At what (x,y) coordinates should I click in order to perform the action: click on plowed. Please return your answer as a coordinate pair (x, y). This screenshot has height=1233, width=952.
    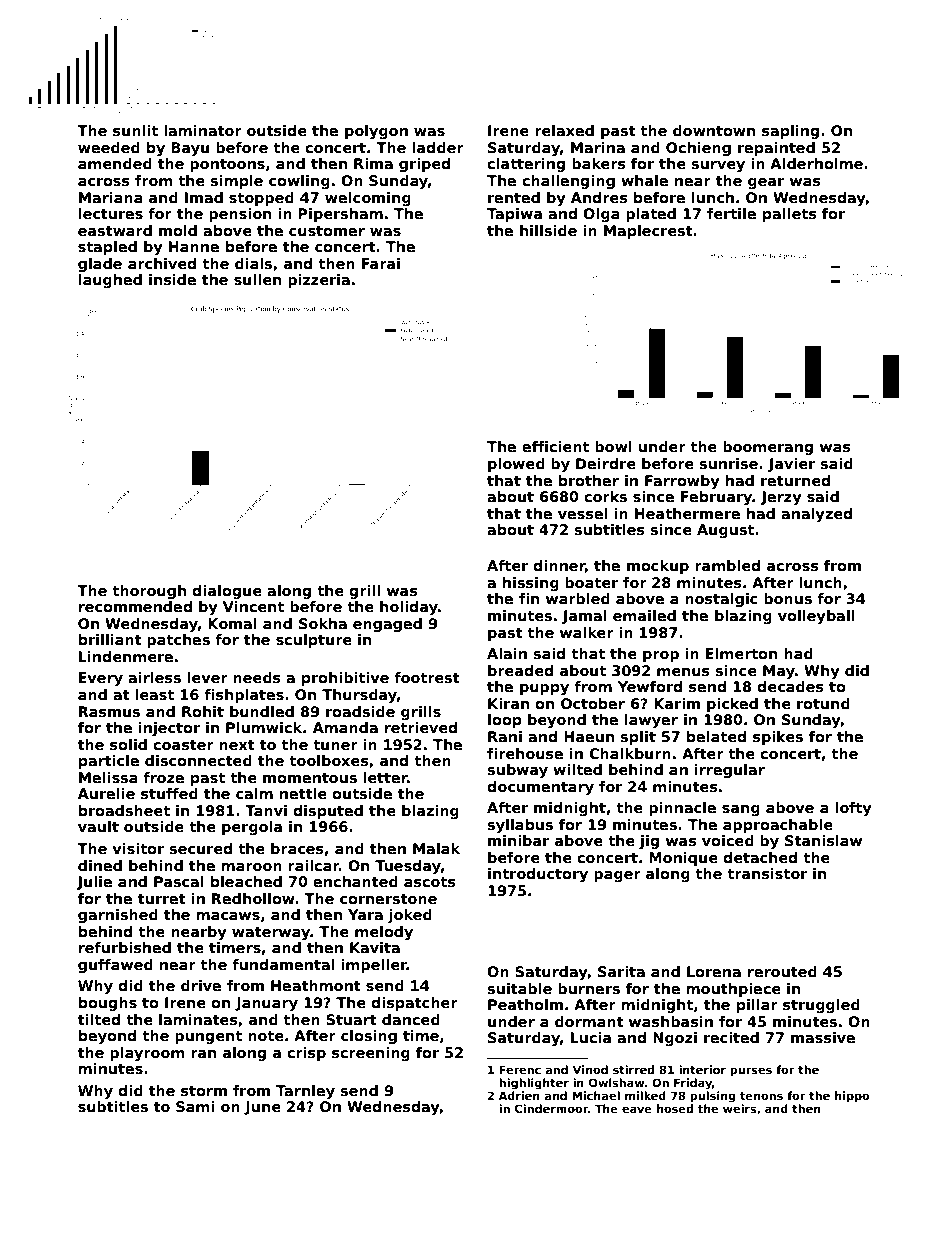
    Looking at the image, I should click on (516, 465).
